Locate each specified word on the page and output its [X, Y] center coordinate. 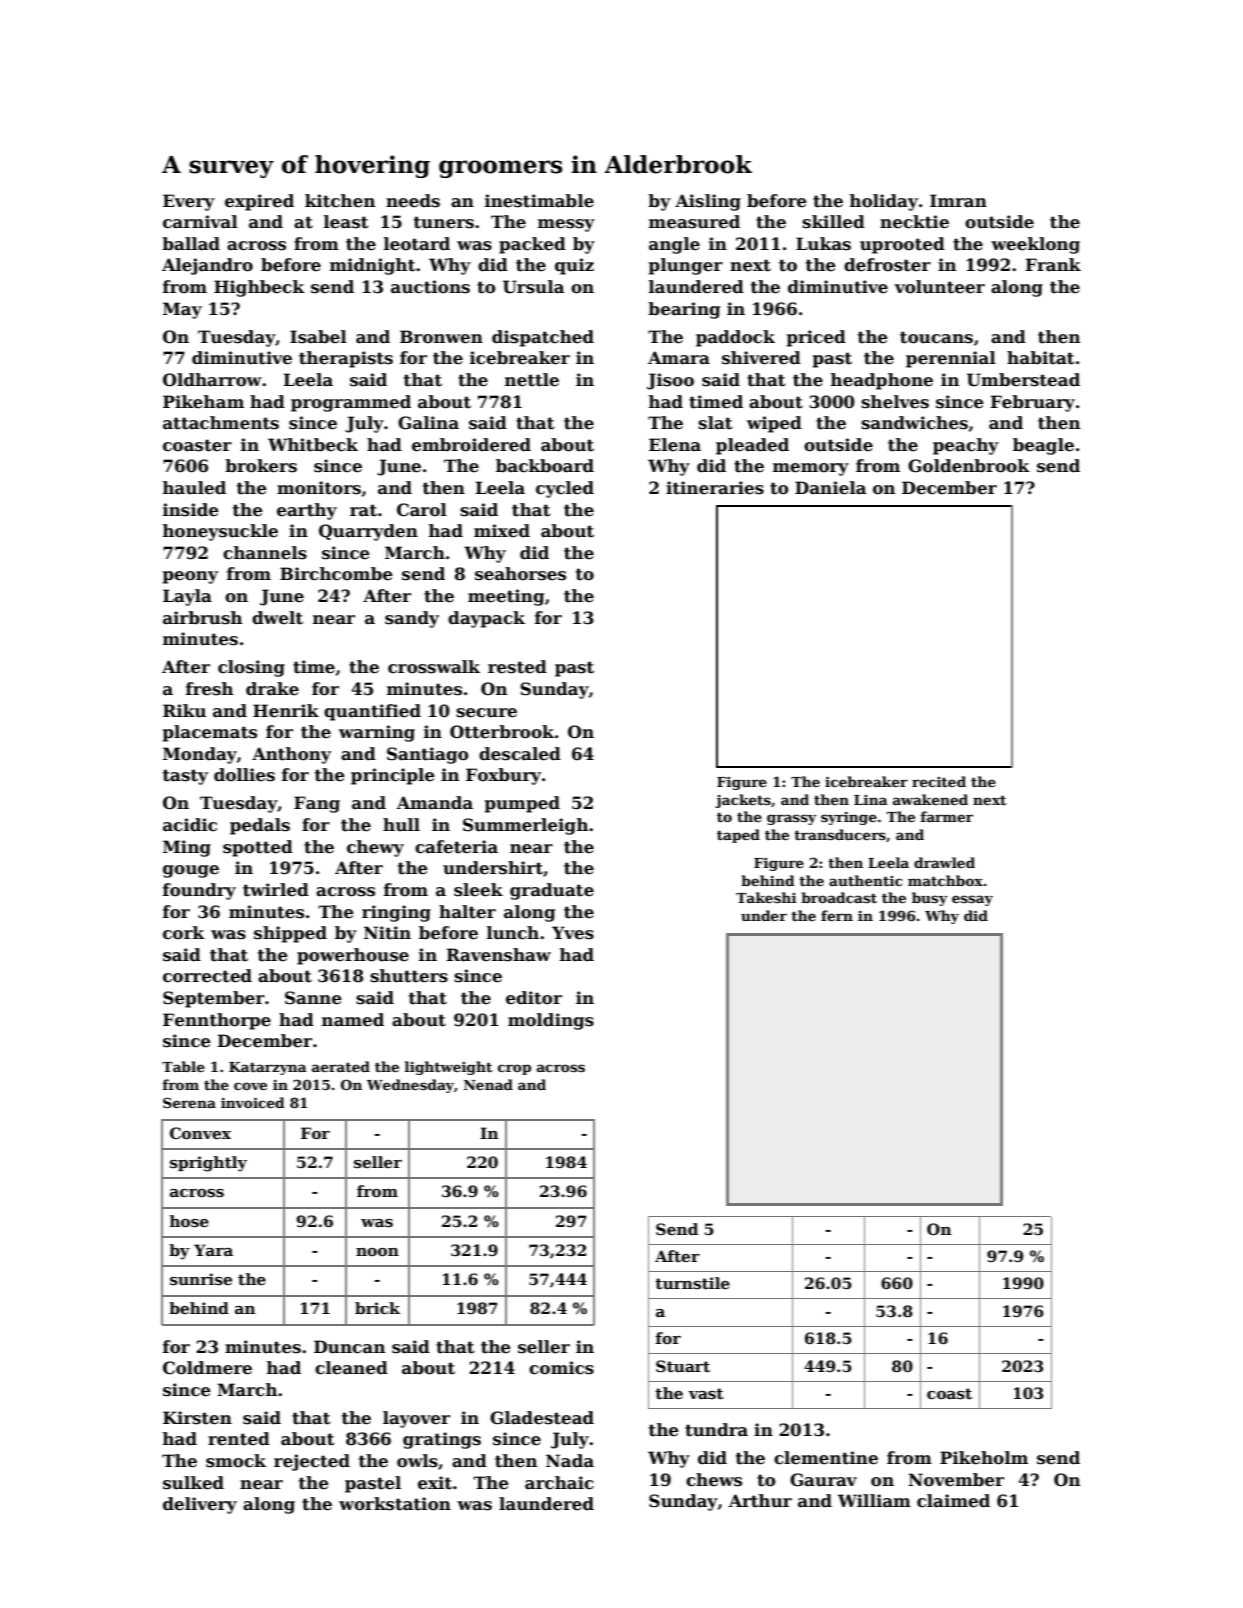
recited [939, 781]
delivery [200, 1505]
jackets [743, 801]
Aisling [708, 202]
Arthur [760, 1501]
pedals [260, 826]
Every [189, 202]
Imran [958, 201]
